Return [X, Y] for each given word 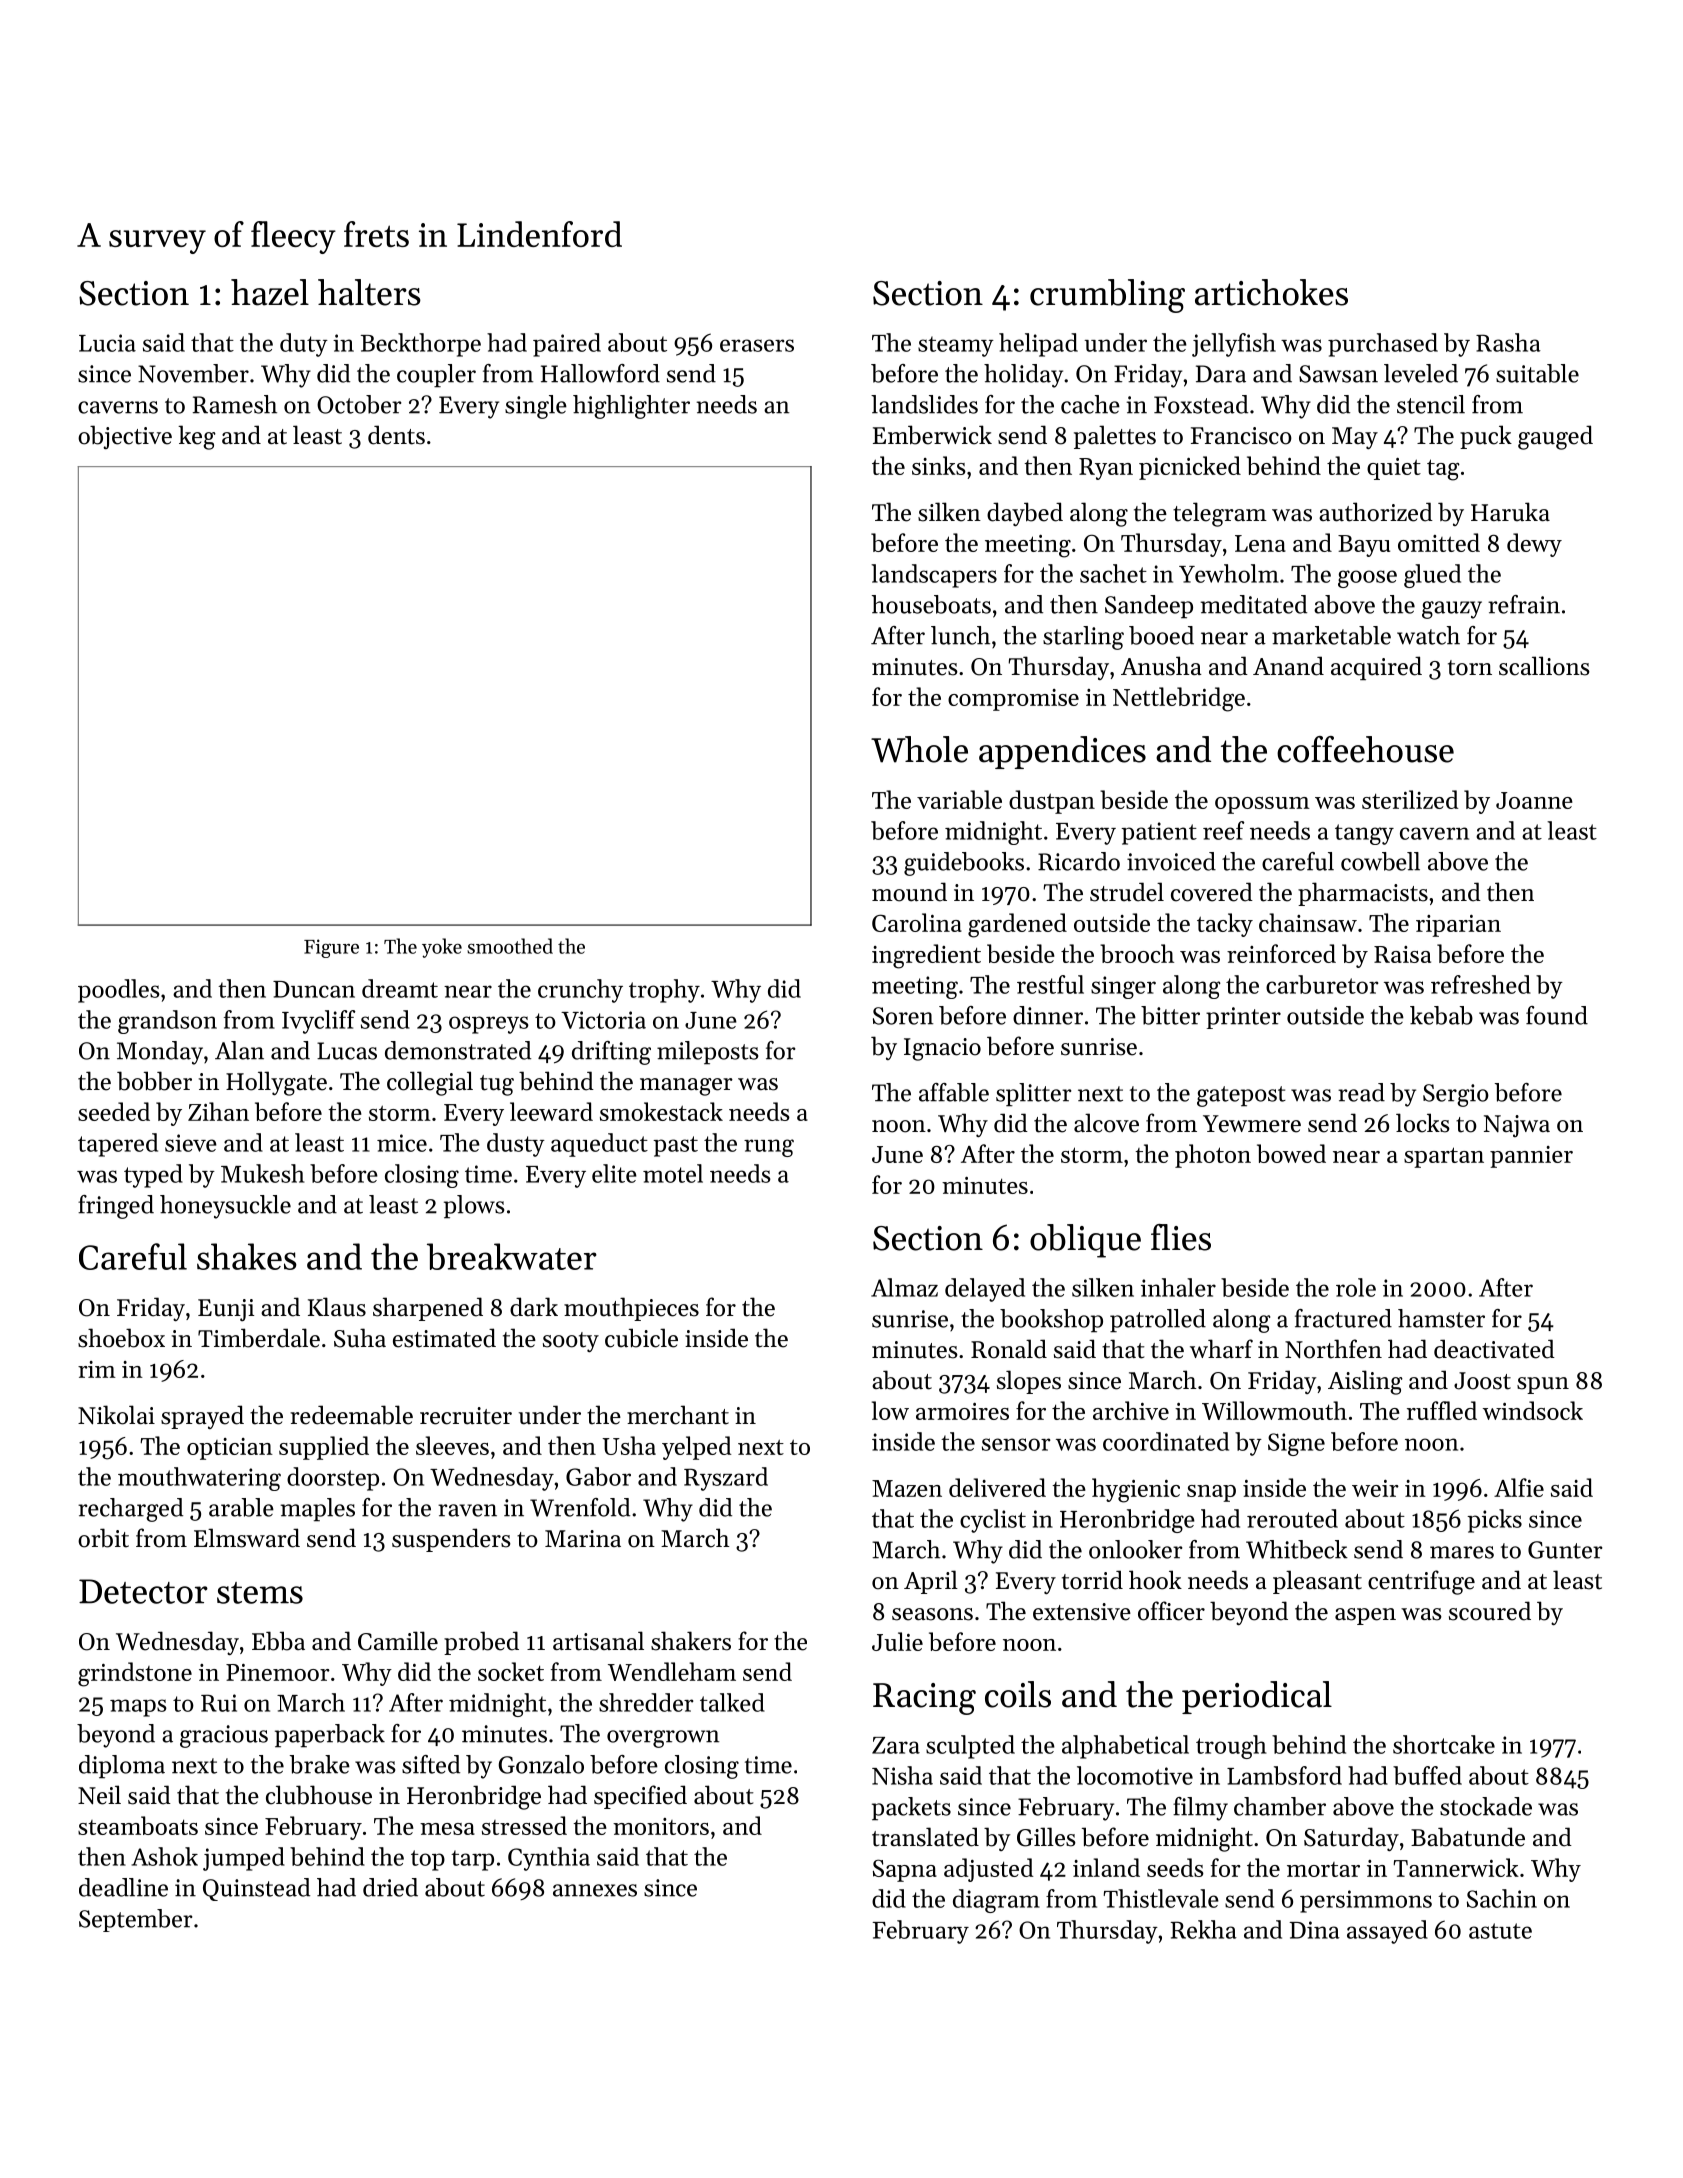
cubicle [641, 1338]
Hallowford [600, 373]
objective [125, 437]
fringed [116, 1207]
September [136, 1920]
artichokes [1271, 292]
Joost [1482, 1381]
